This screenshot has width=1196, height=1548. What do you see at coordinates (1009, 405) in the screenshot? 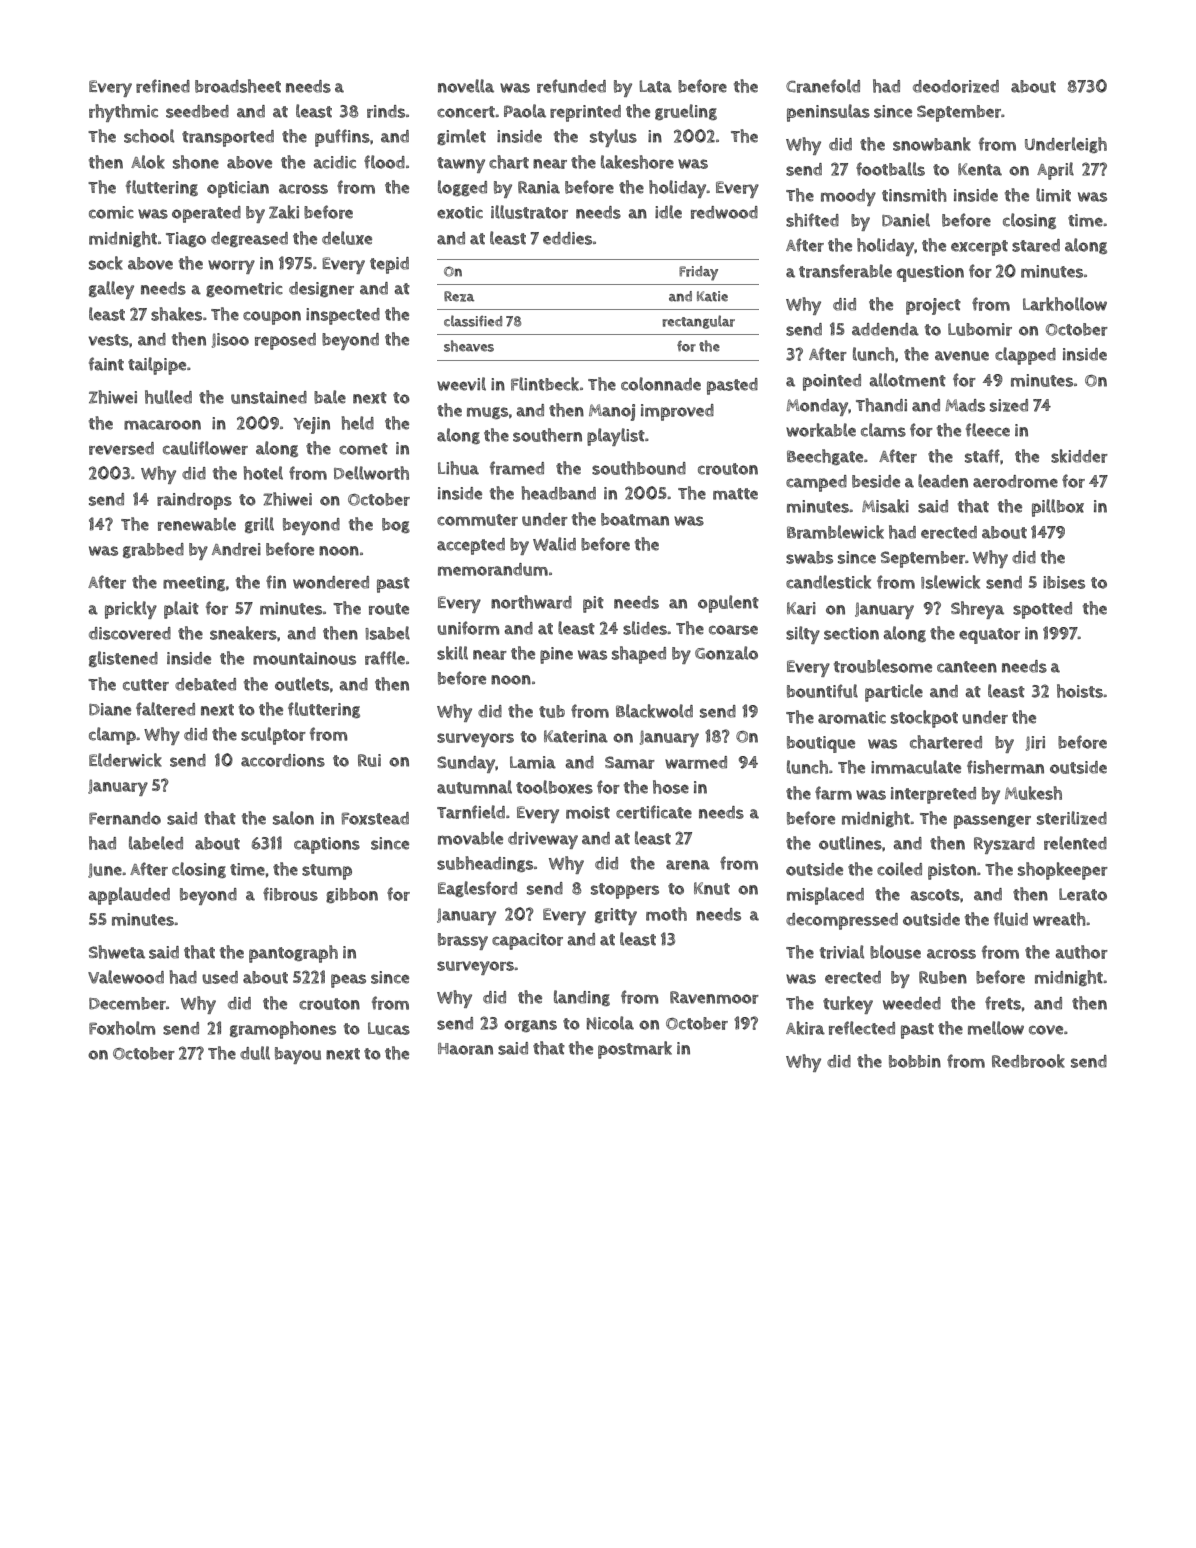
I see `sized` at bounding box center [1009, 405].
